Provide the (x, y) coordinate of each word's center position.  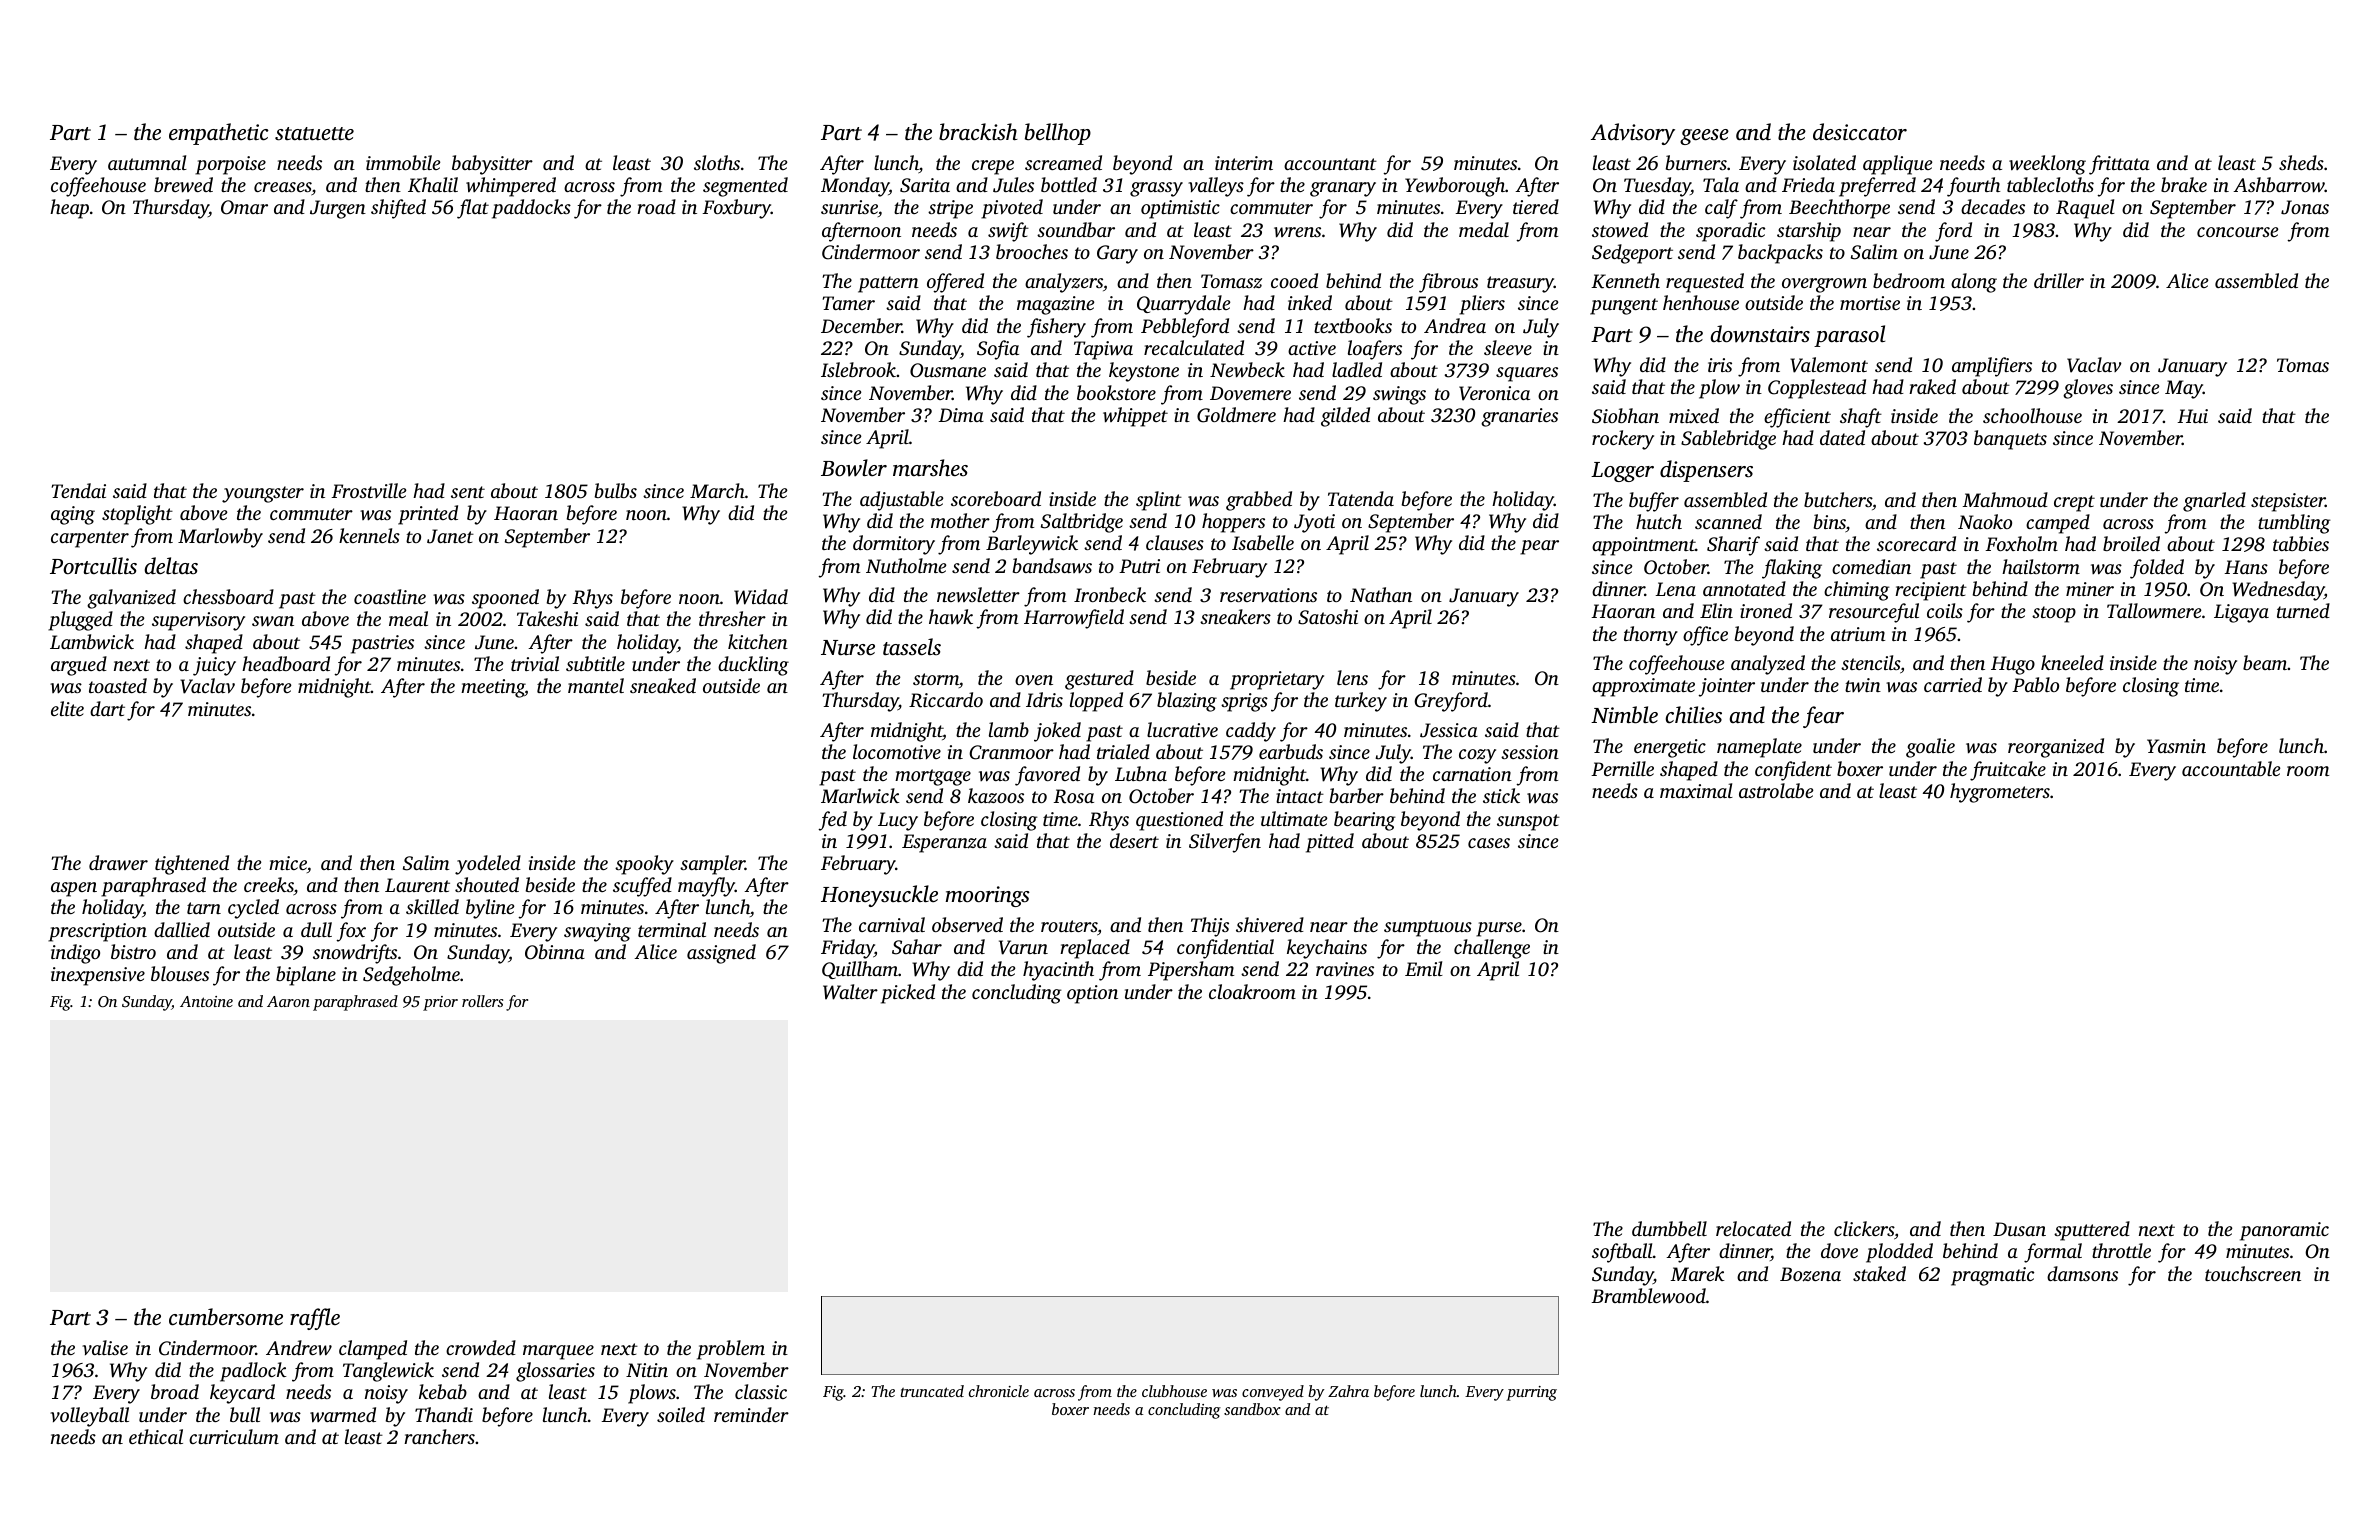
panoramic (2284, 1231)
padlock (253, 1372)
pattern (888, 284)
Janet (450, 536)
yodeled (488, 865)
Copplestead (1817, 389)
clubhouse (1174, 1391)
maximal (1696, 790)
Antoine (206, 1001)
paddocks (531, 209)
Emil (1424, 968)
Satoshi (1328, 617)
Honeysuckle (879, 896)
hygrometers (2000, 793)
